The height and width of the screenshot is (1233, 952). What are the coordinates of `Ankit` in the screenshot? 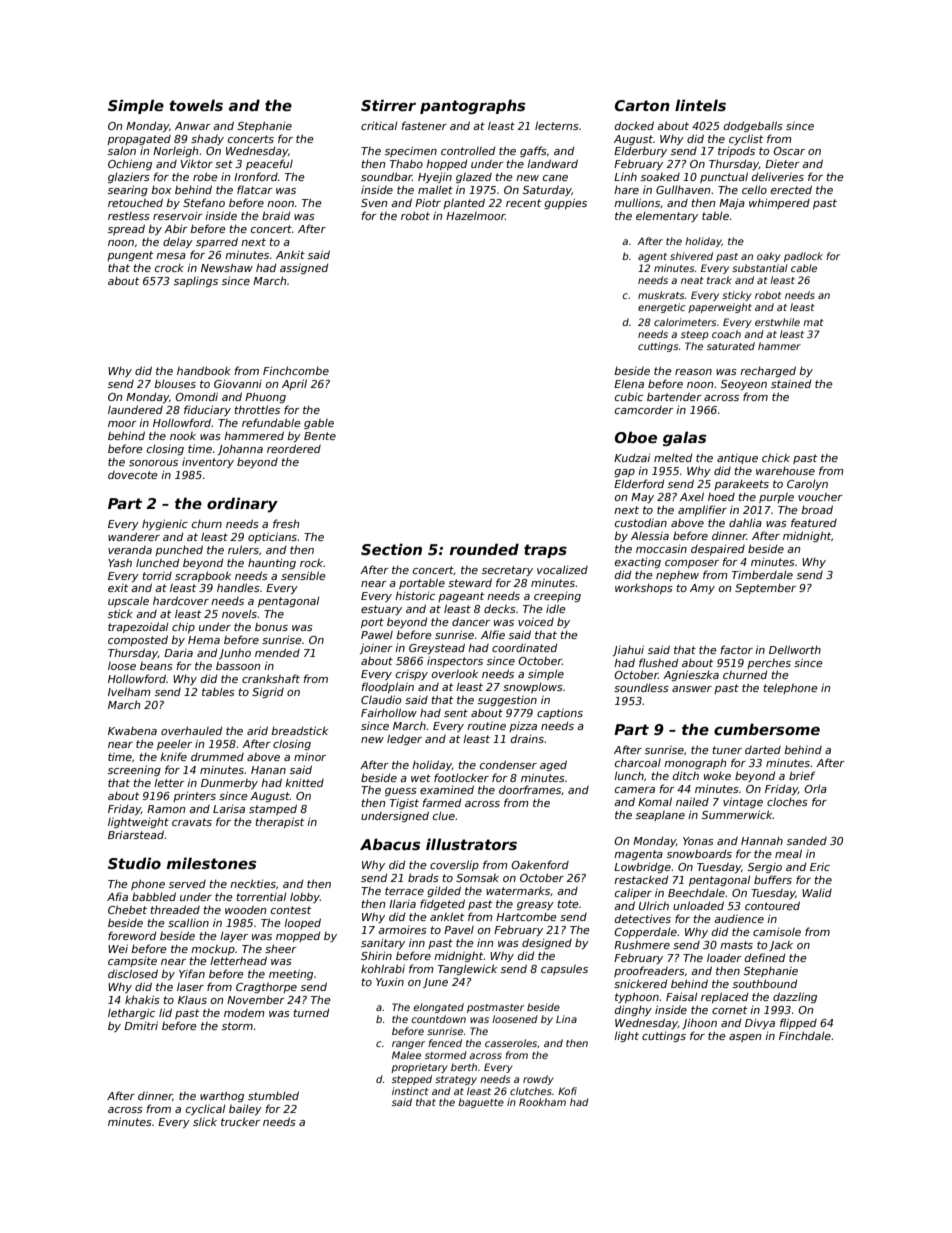 It's located at (290, 255).
